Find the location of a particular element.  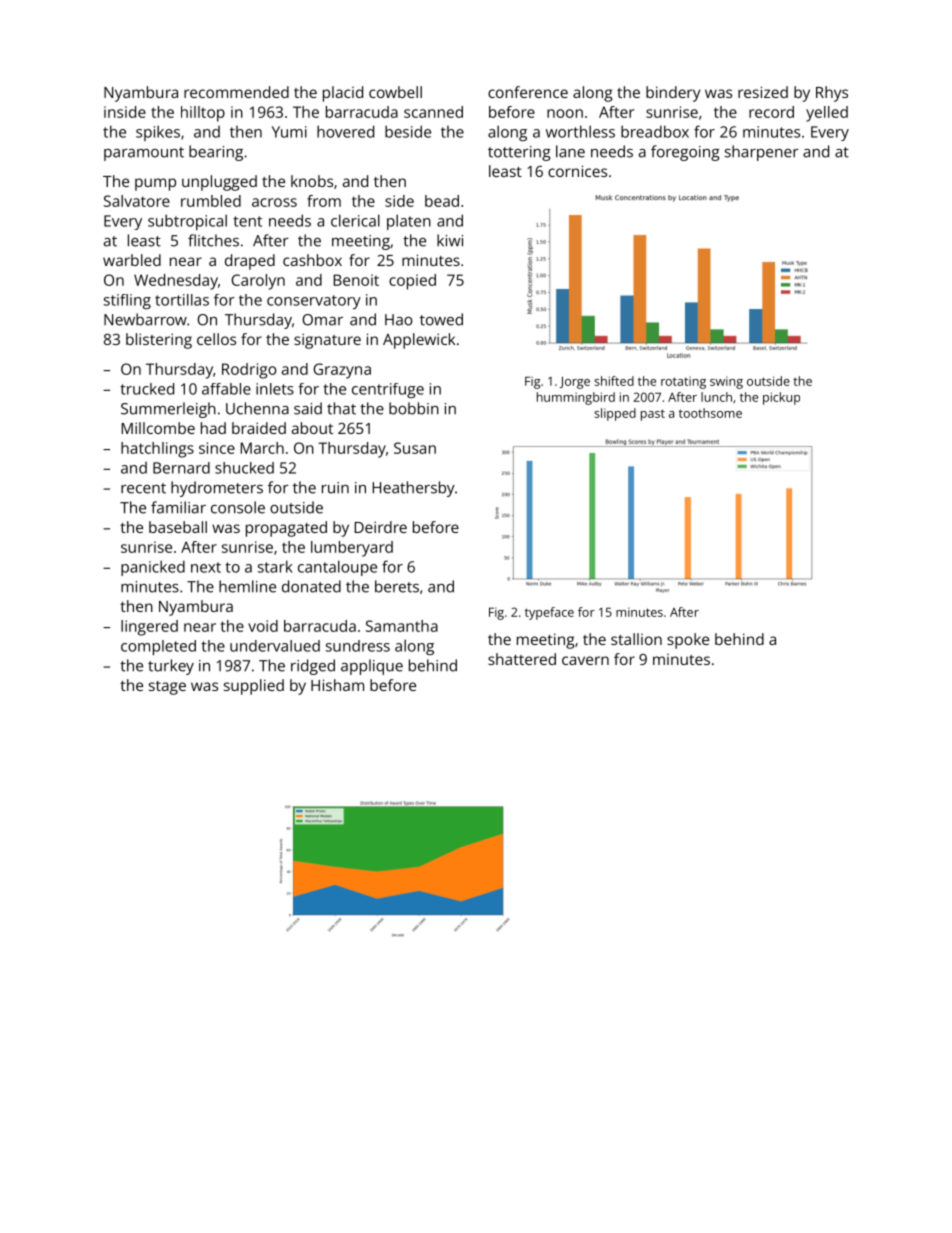

hummingbird is located at coordinates (576, 398).
